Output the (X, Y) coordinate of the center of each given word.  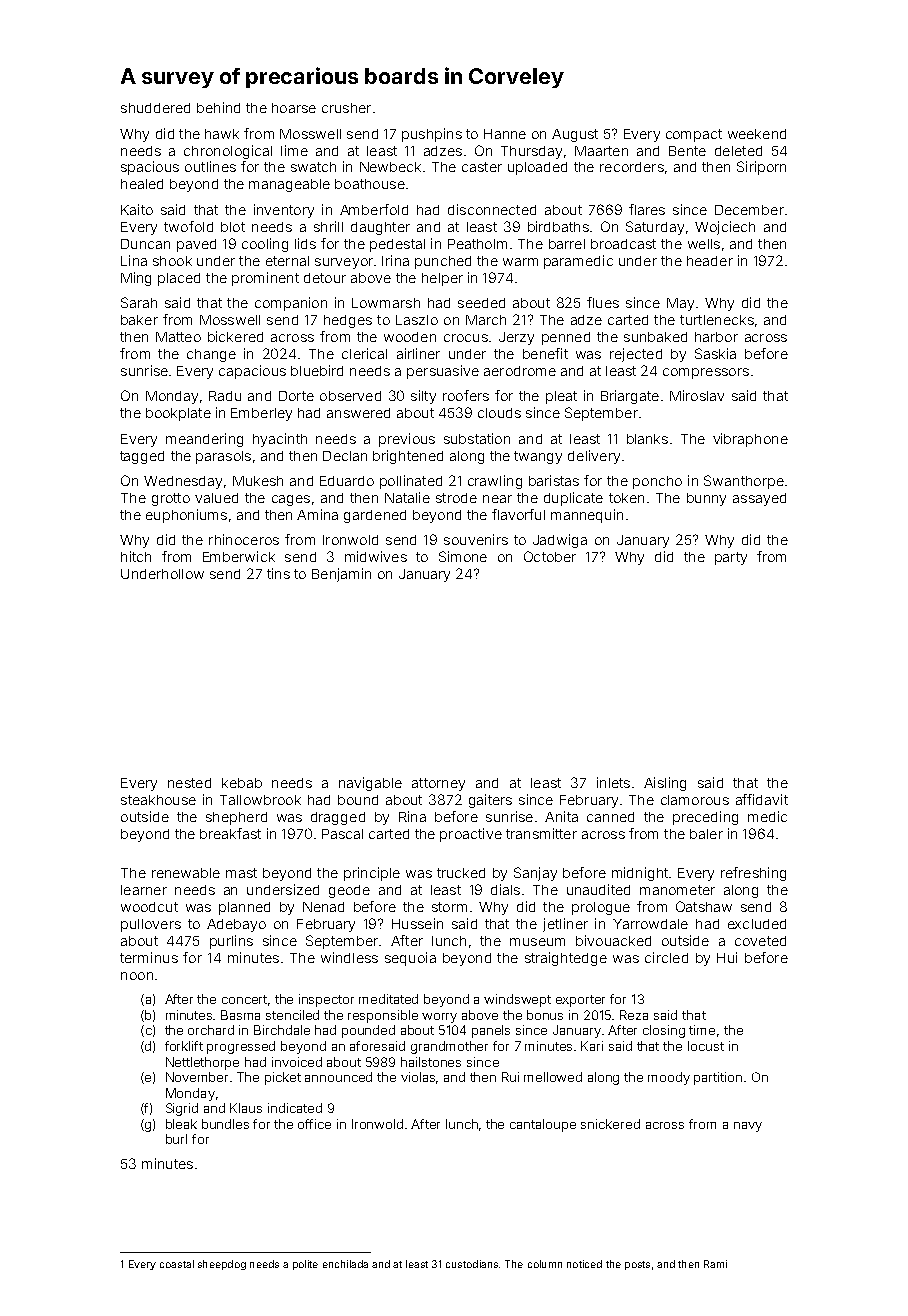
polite (305, 1265)
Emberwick (239, 556)
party (731, 558)
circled (666, 957)
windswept (517, 1000)
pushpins (432, 135)
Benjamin (341, 575)
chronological (228, 152)
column (545, 1264)
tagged (142, 457)
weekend (757, 134)
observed (350, 396)
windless (349, 957)
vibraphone (750, 440)
